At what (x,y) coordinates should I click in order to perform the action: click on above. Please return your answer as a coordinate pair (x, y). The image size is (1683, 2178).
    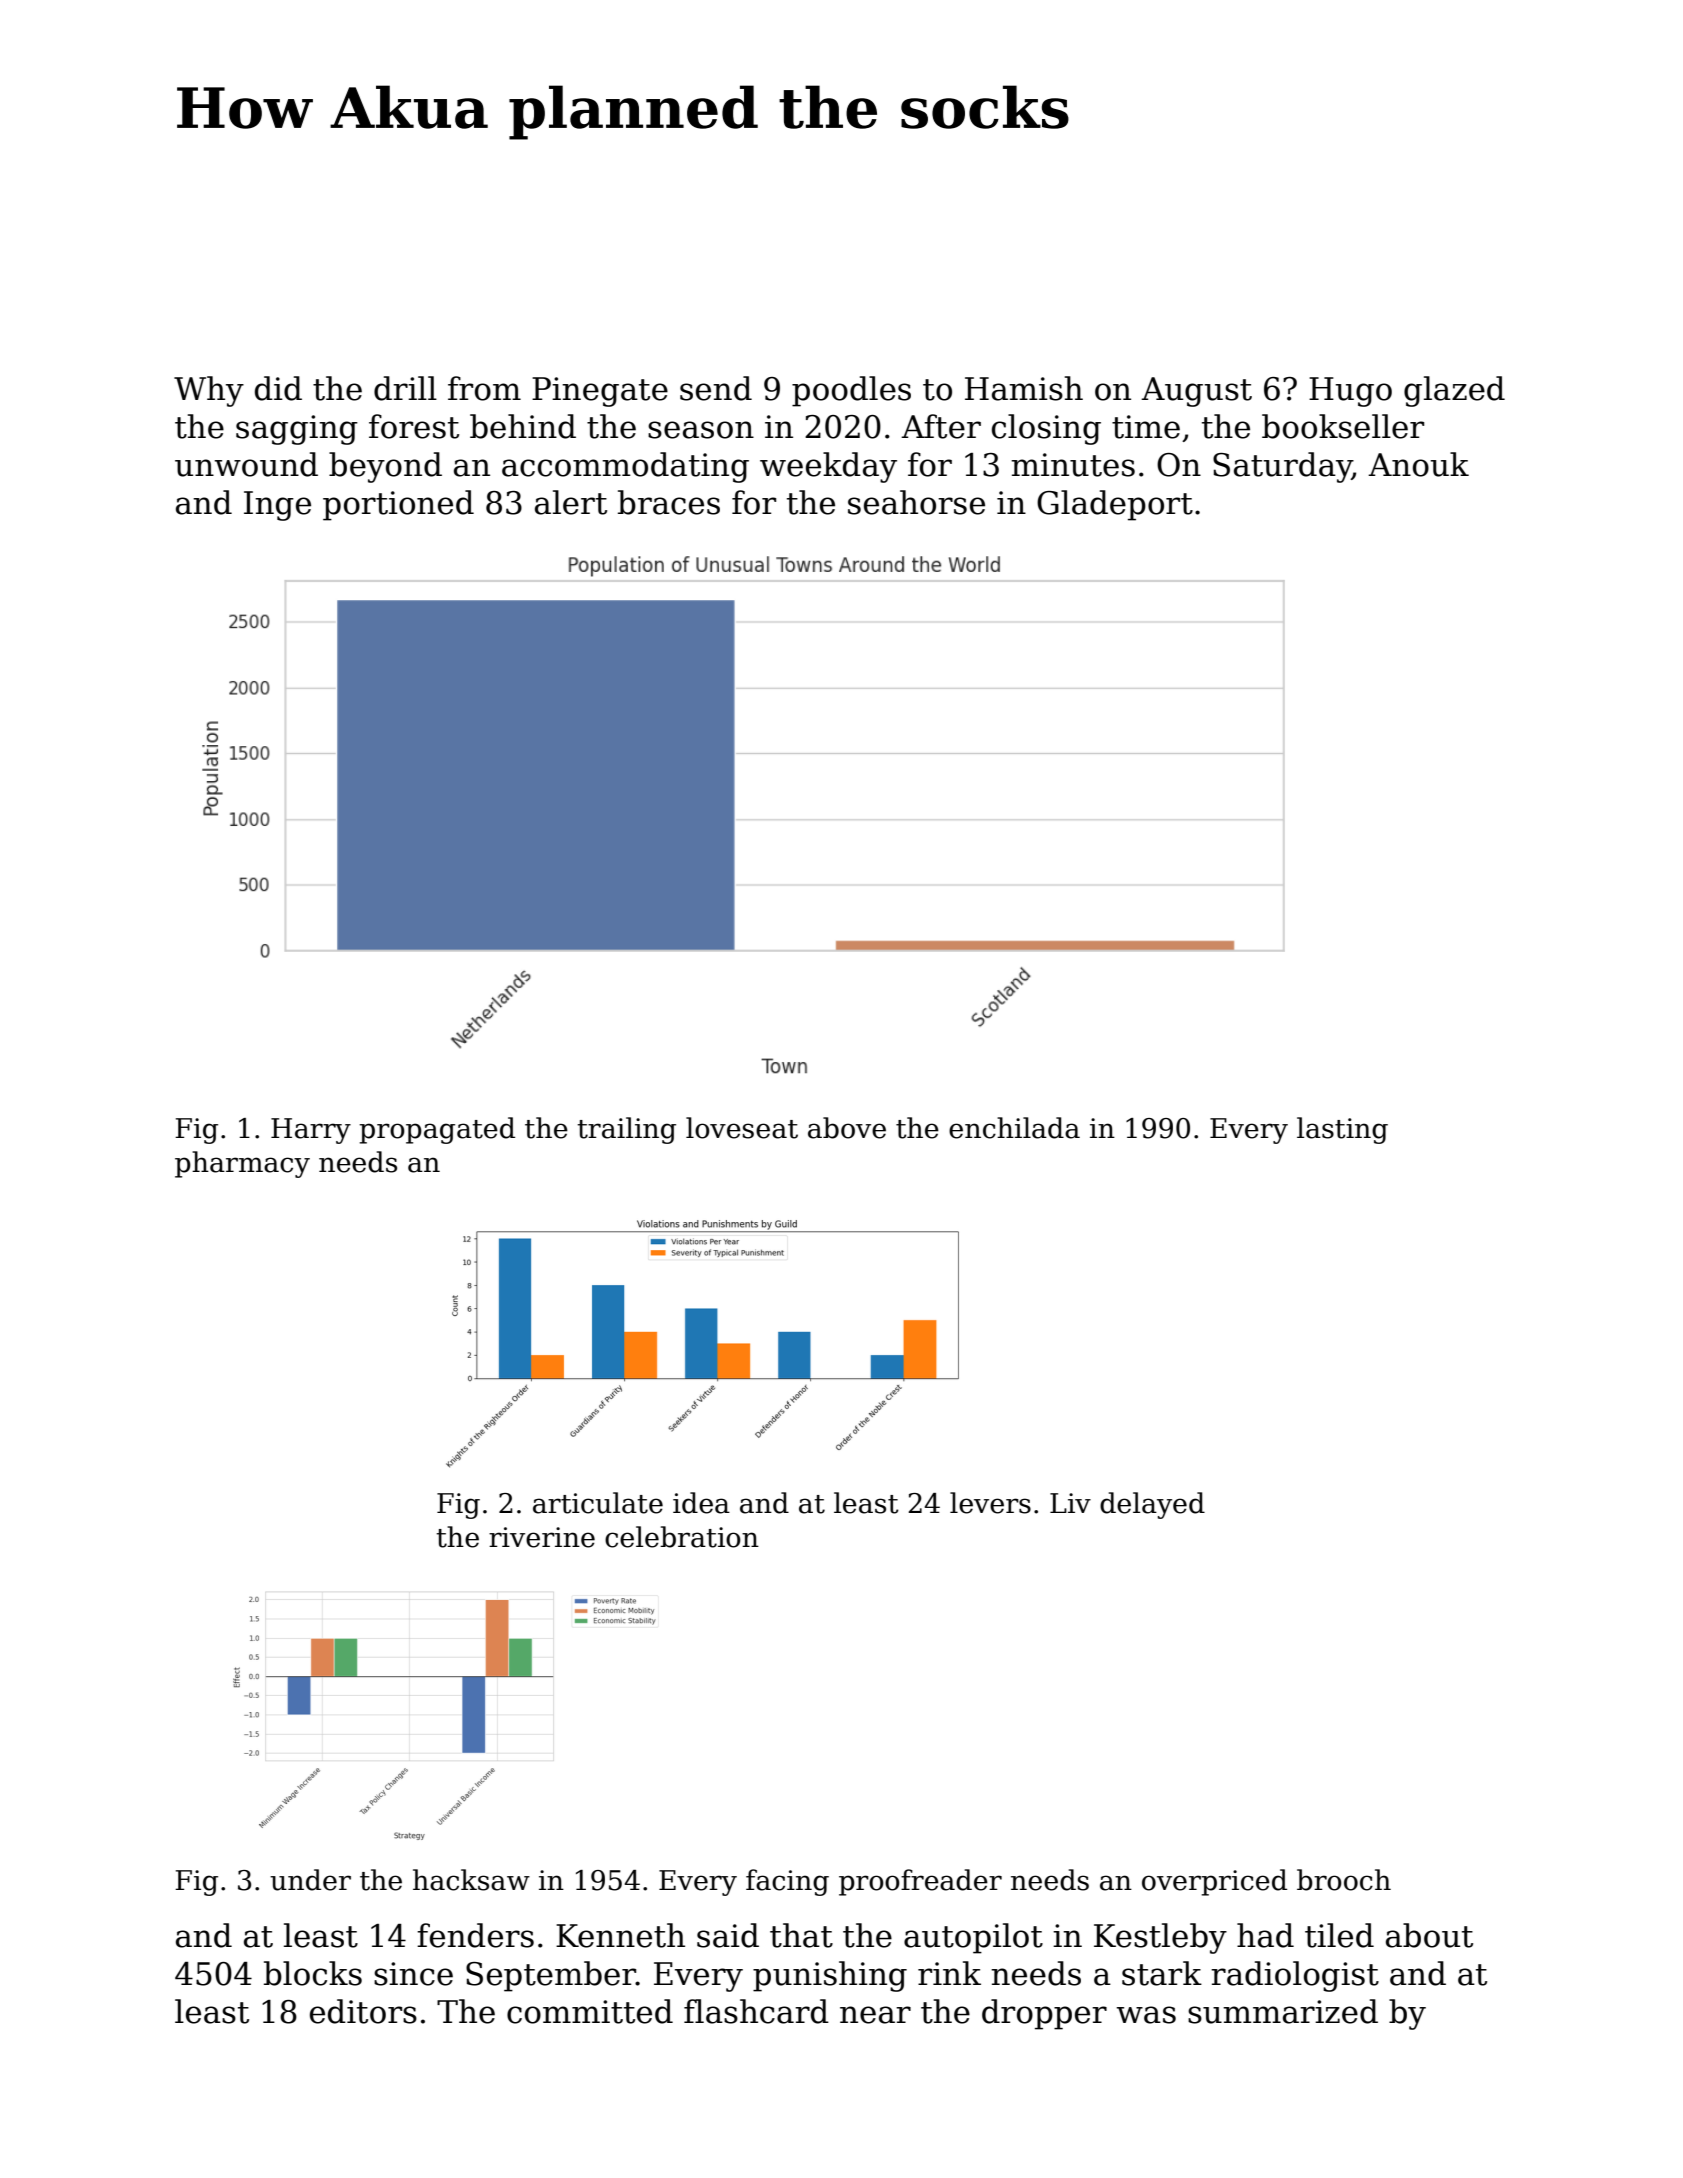
    Looking at the image, I should click on (847, 1128).
